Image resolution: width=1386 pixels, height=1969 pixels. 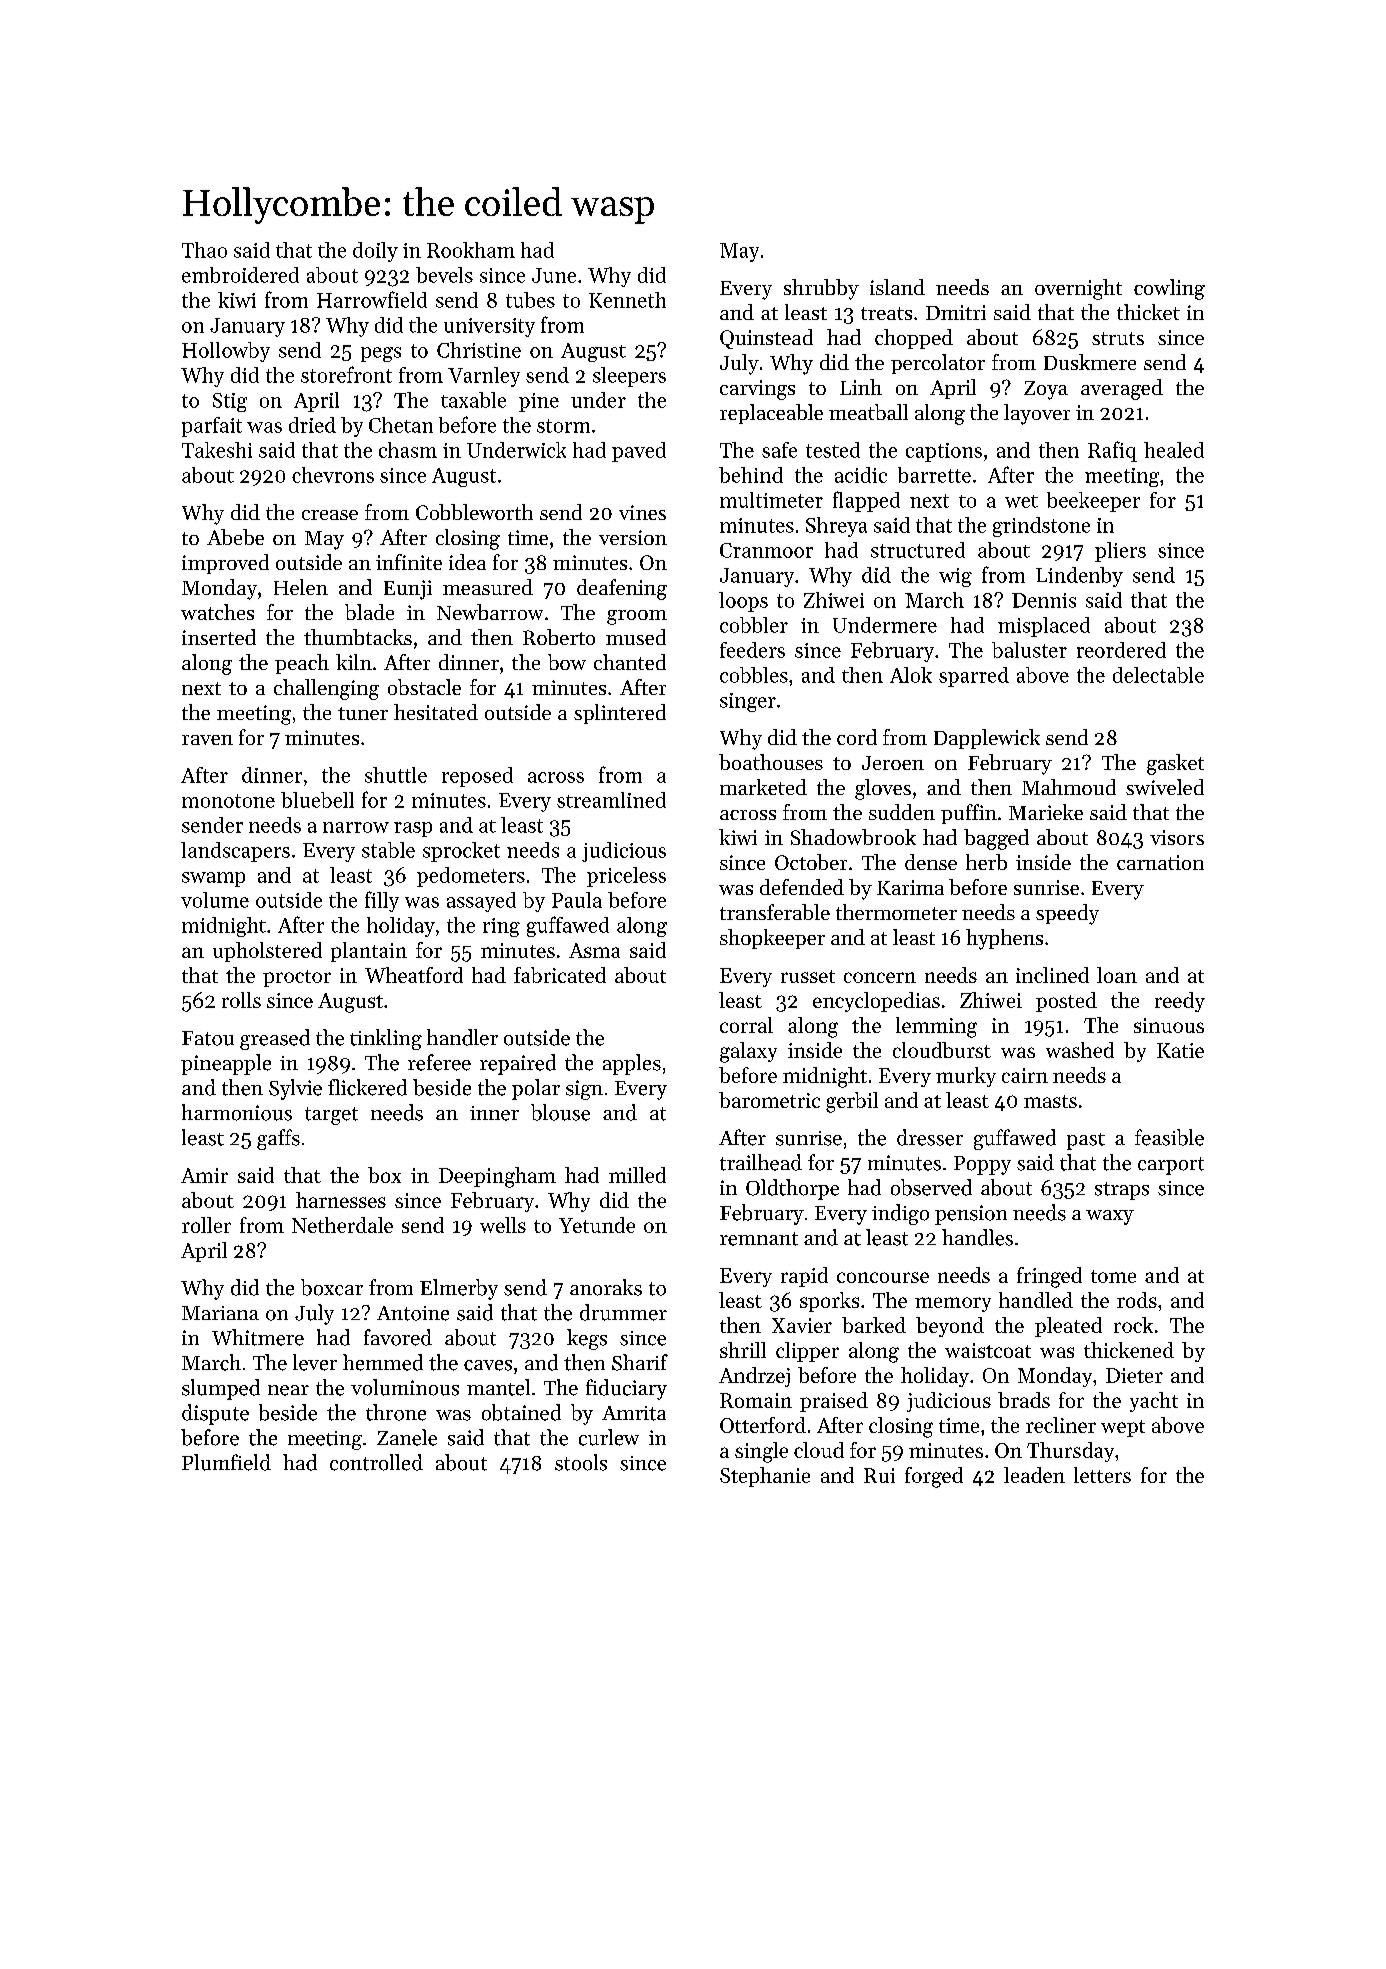 I want to click on Cranmoor, so click(x=766, y=550).
